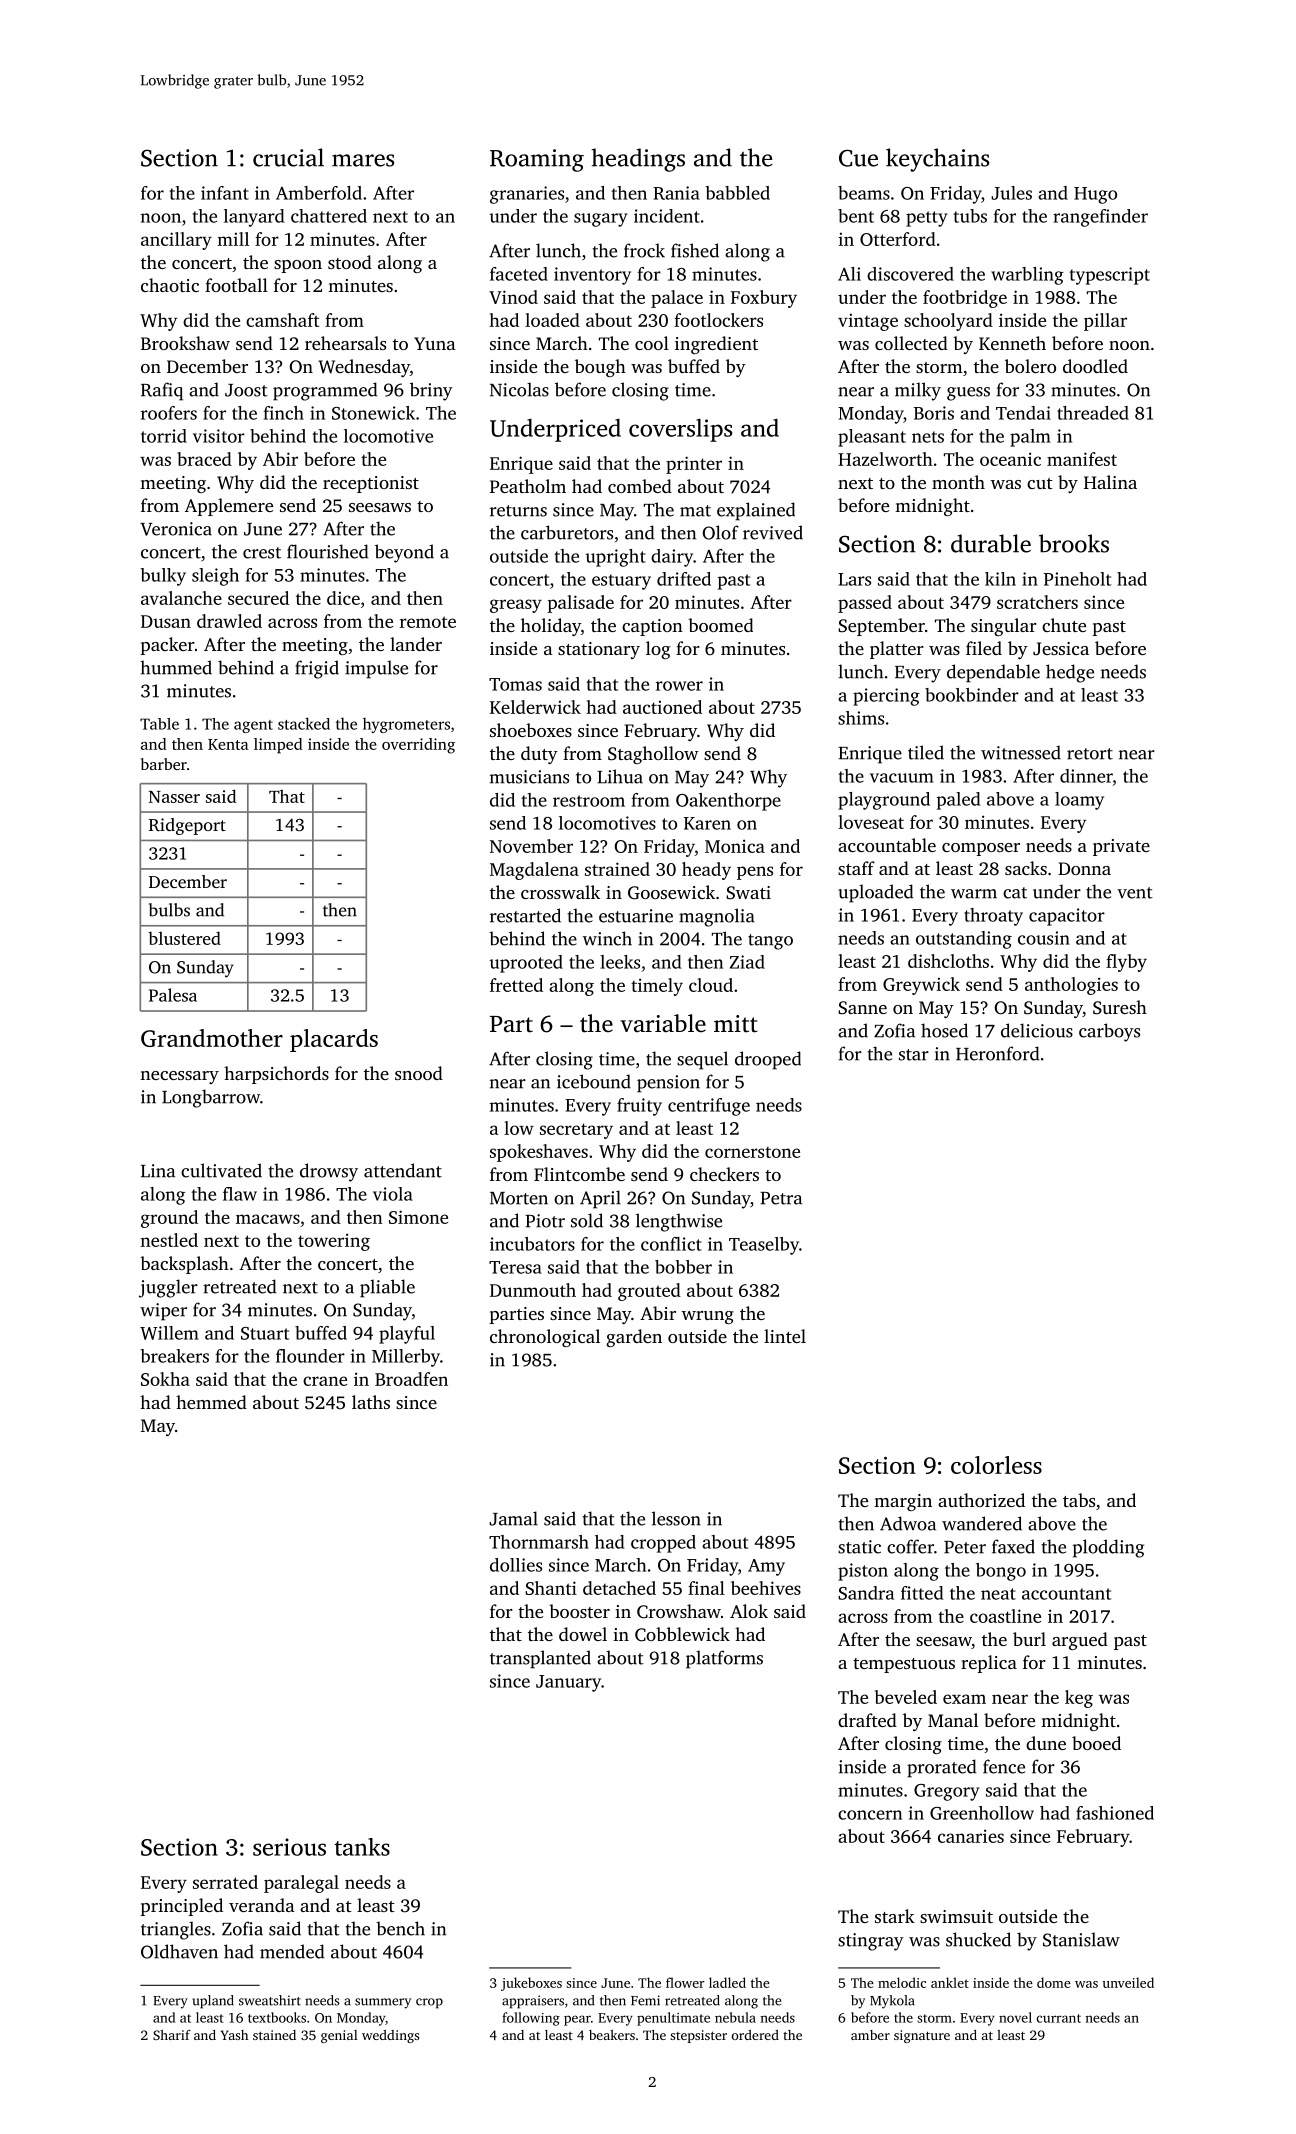  I want to click on crucial, so click(288, 157).
